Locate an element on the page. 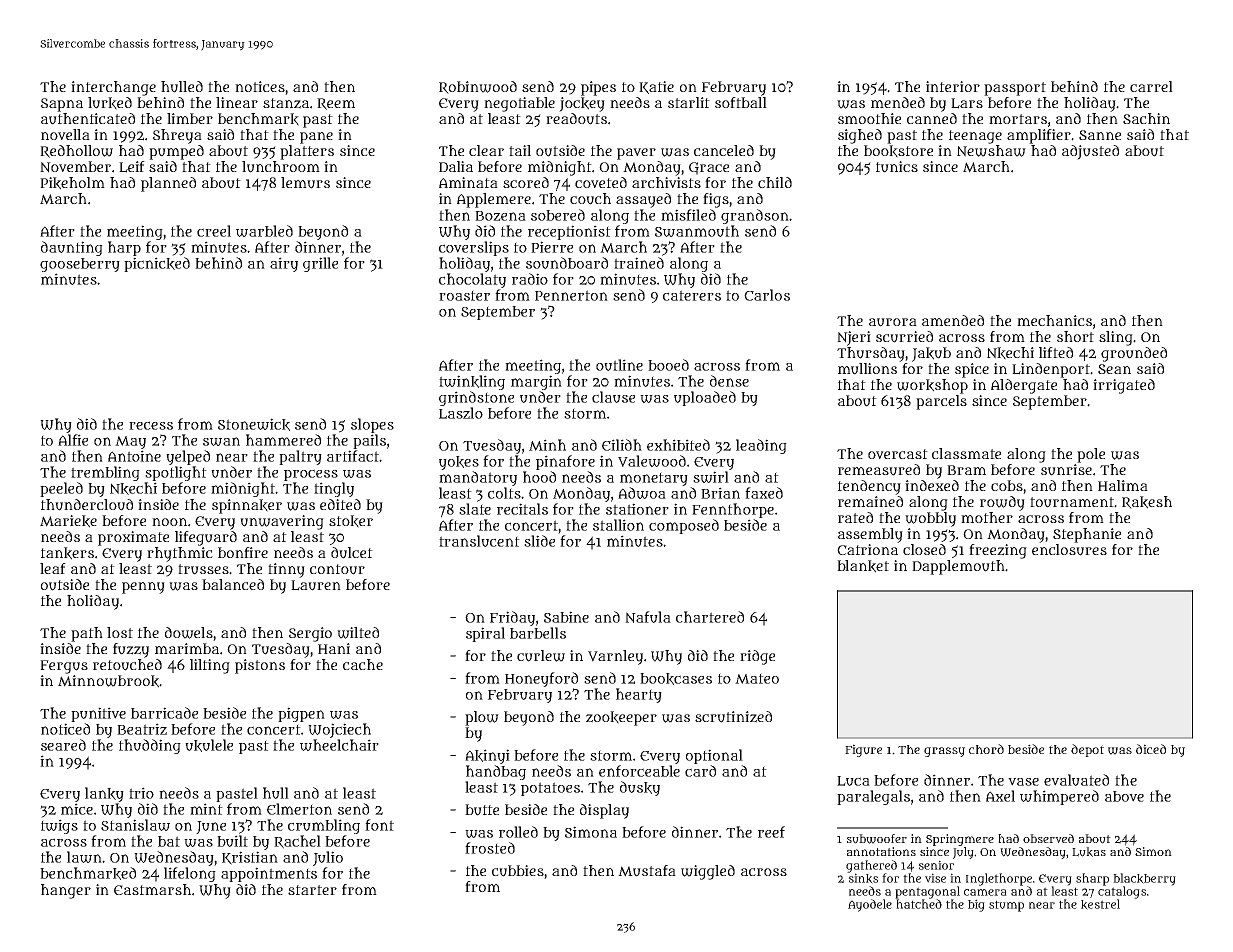 The width and height of the image is (1233, 952). barricade is located at coordinates (164, 713).
